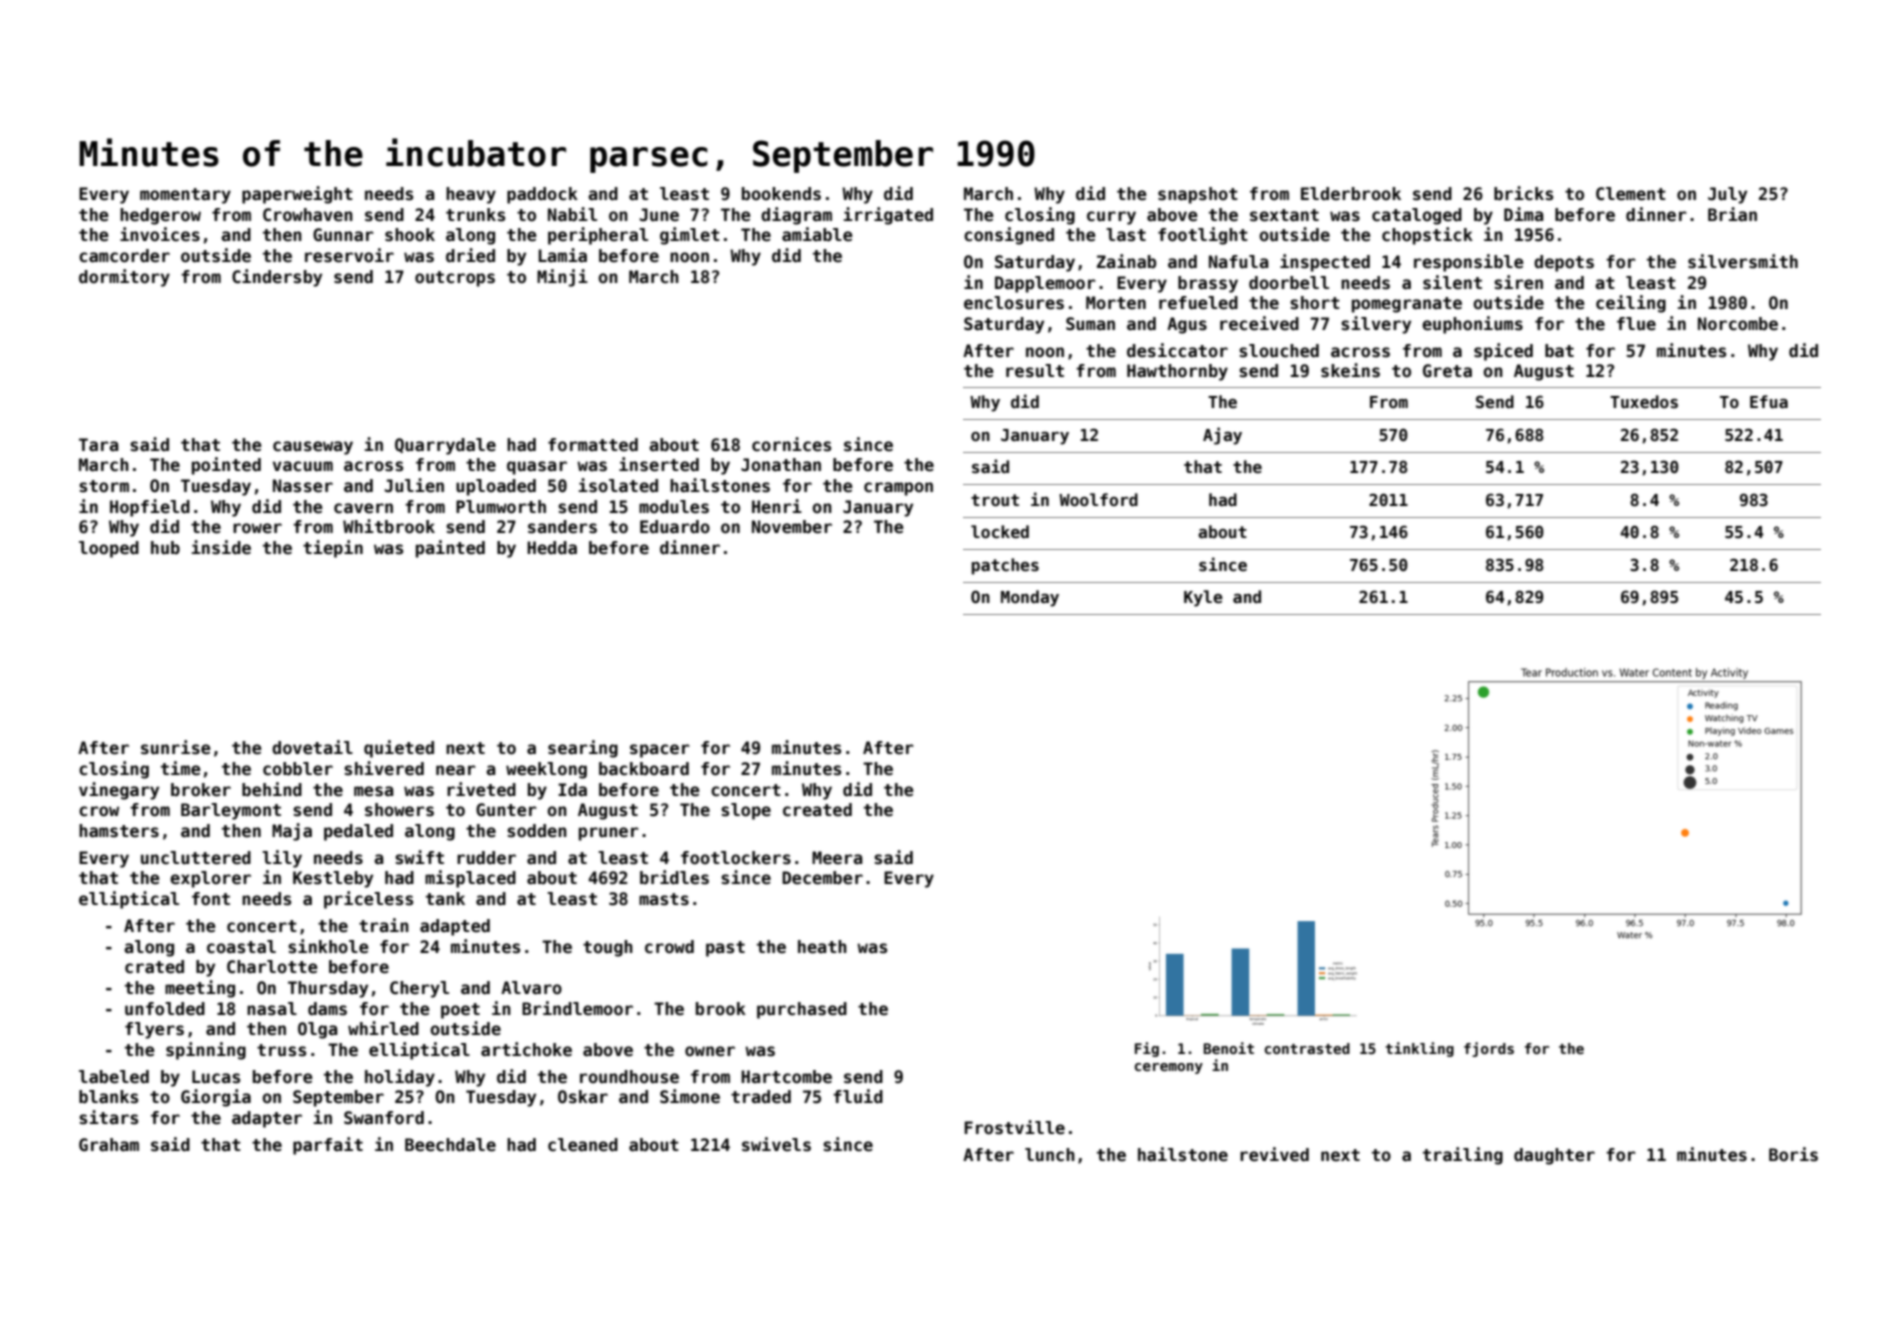 The height and width of the document is (1343, 1900). I want to click on purchased, so click(802, 1010).
